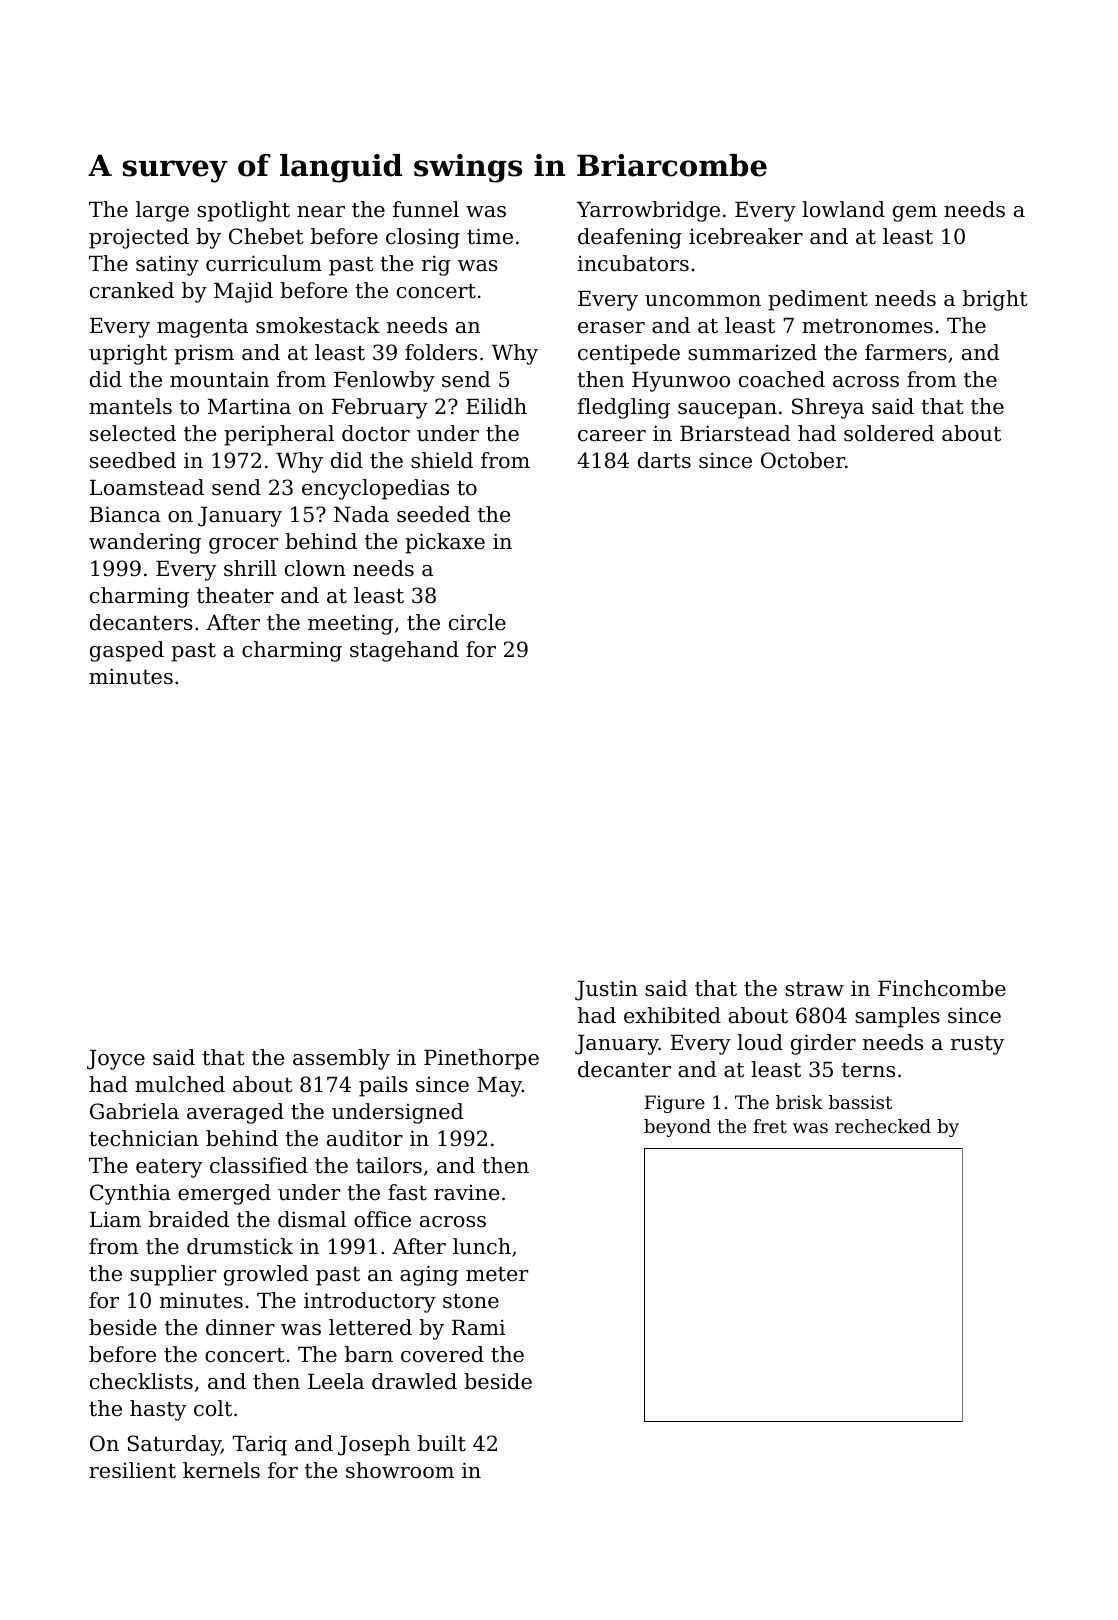 The height and width of the screenshot is (1620, 1118). Describe the element at coordinates (235, 595) in the screenshot. I see `theater` at that location.
